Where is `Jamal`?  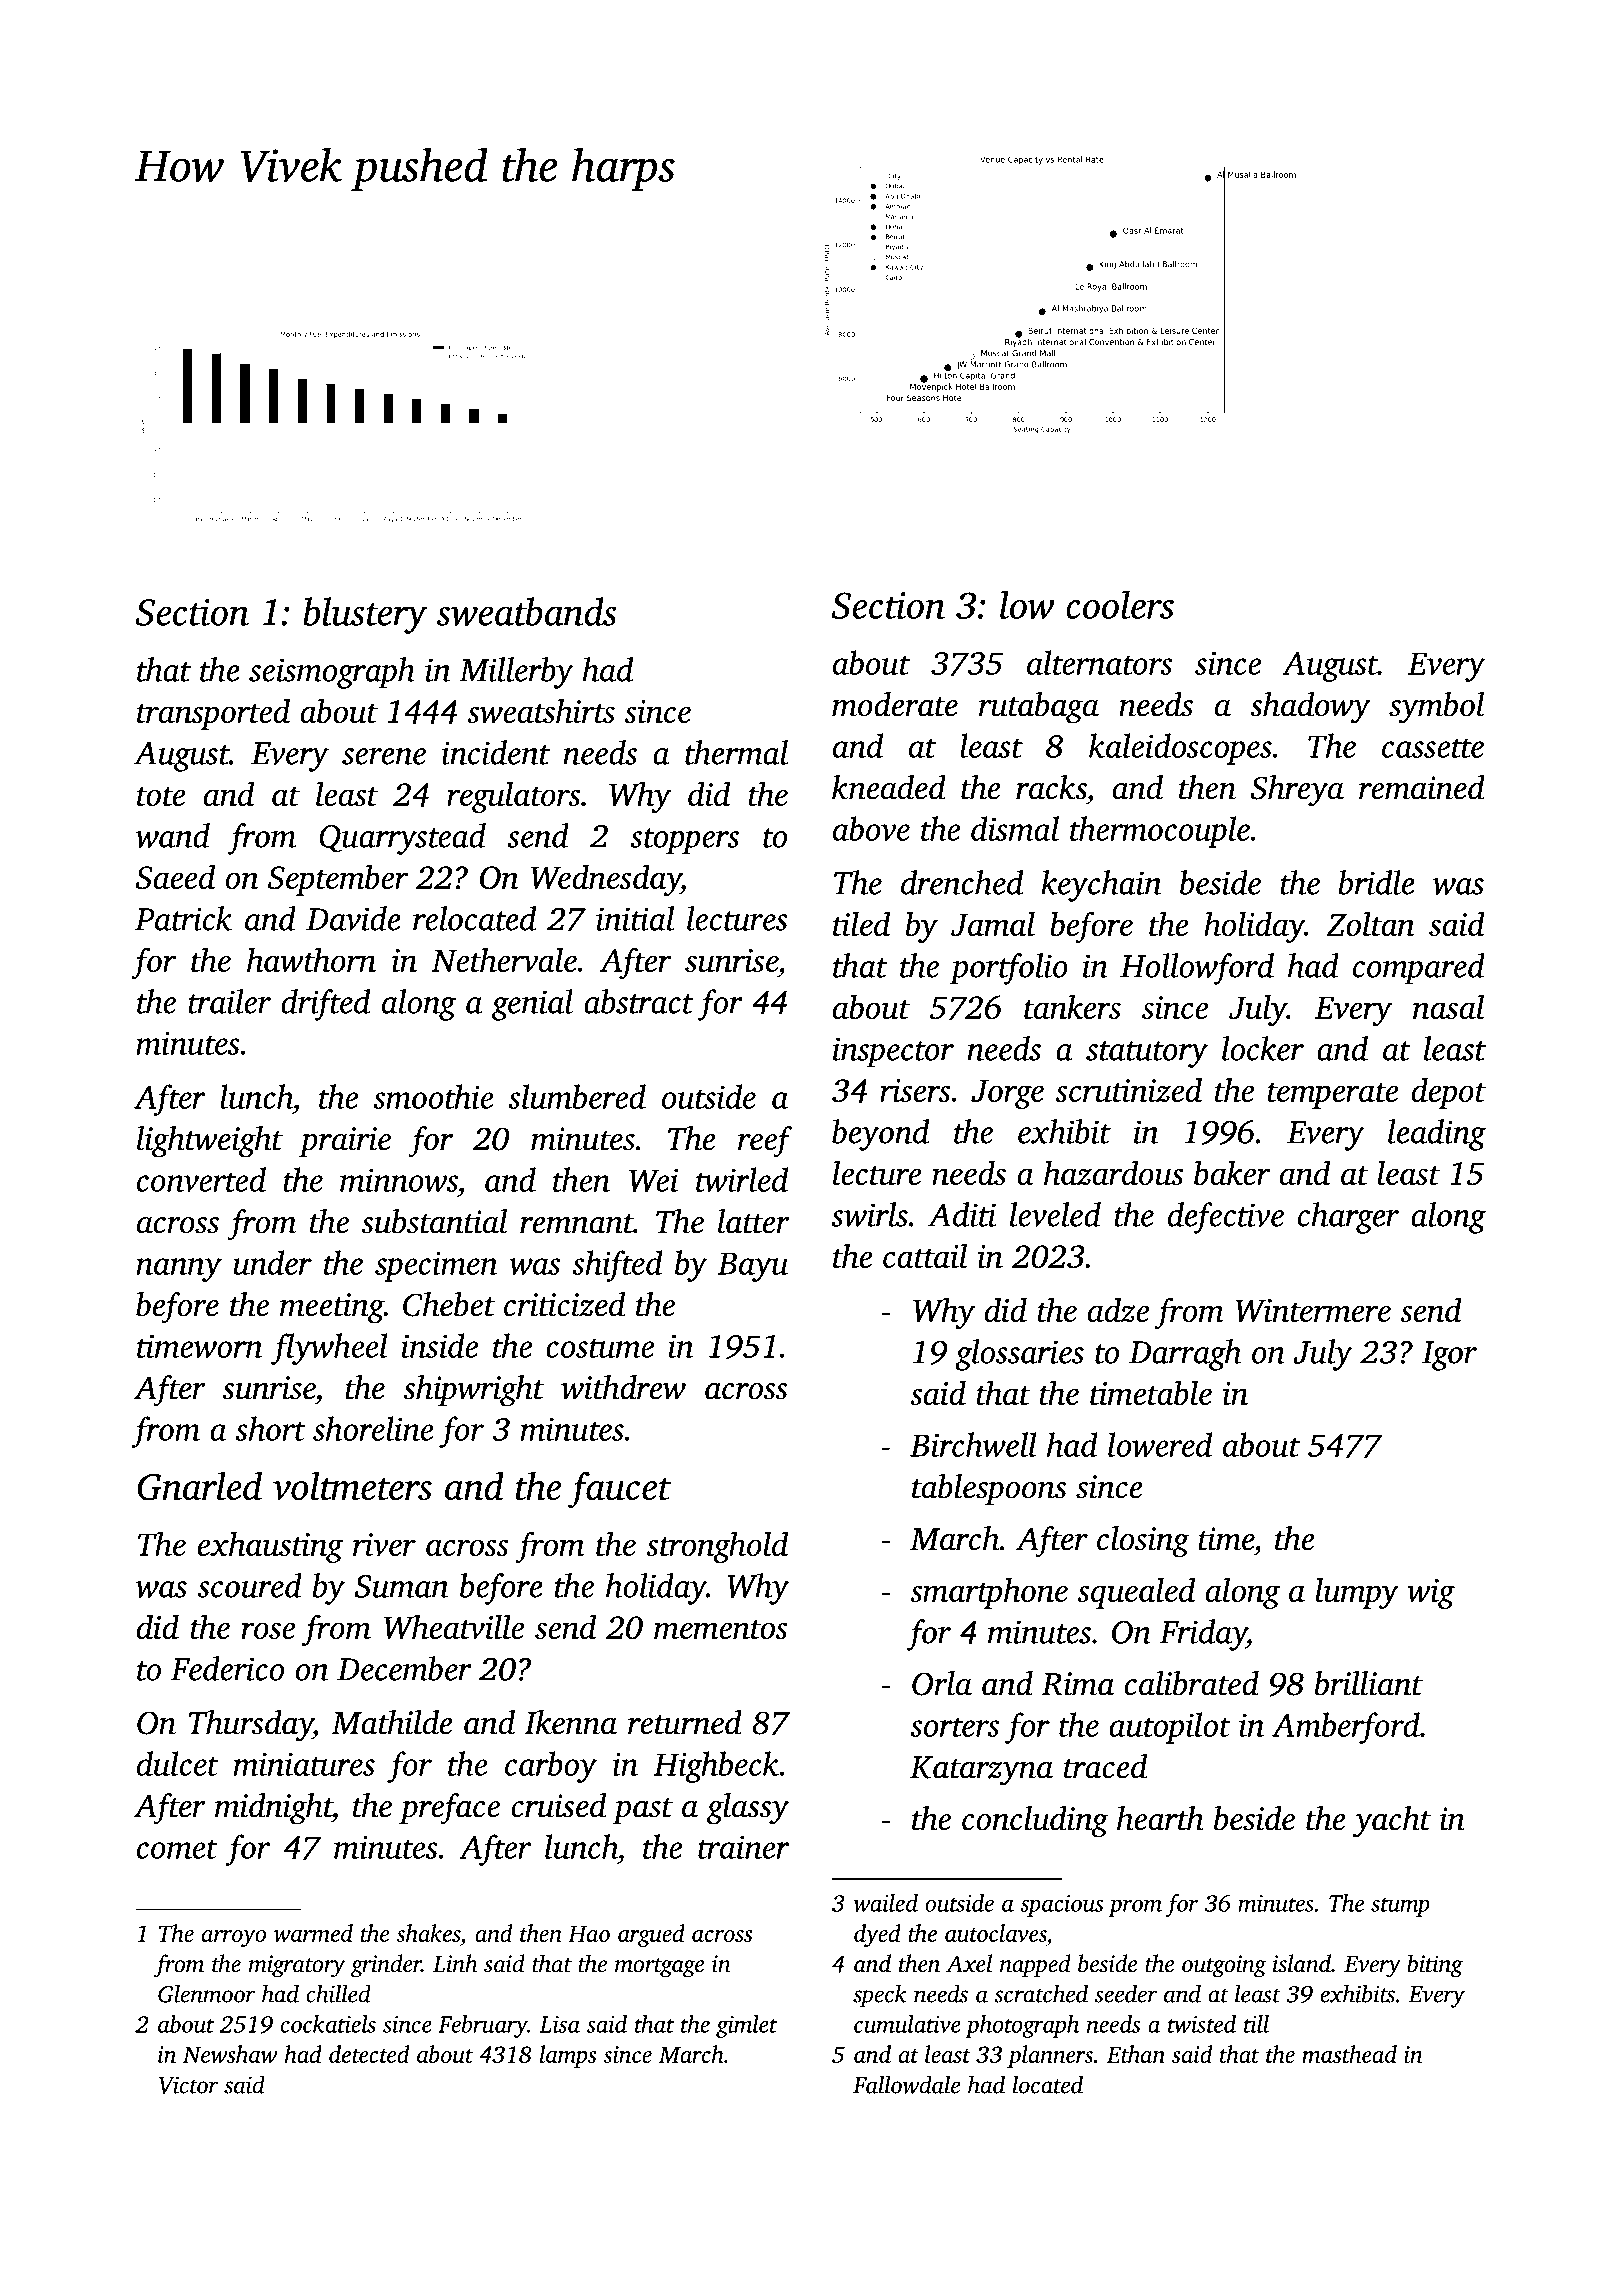 Jamal is located at coordinates (993, 924).
